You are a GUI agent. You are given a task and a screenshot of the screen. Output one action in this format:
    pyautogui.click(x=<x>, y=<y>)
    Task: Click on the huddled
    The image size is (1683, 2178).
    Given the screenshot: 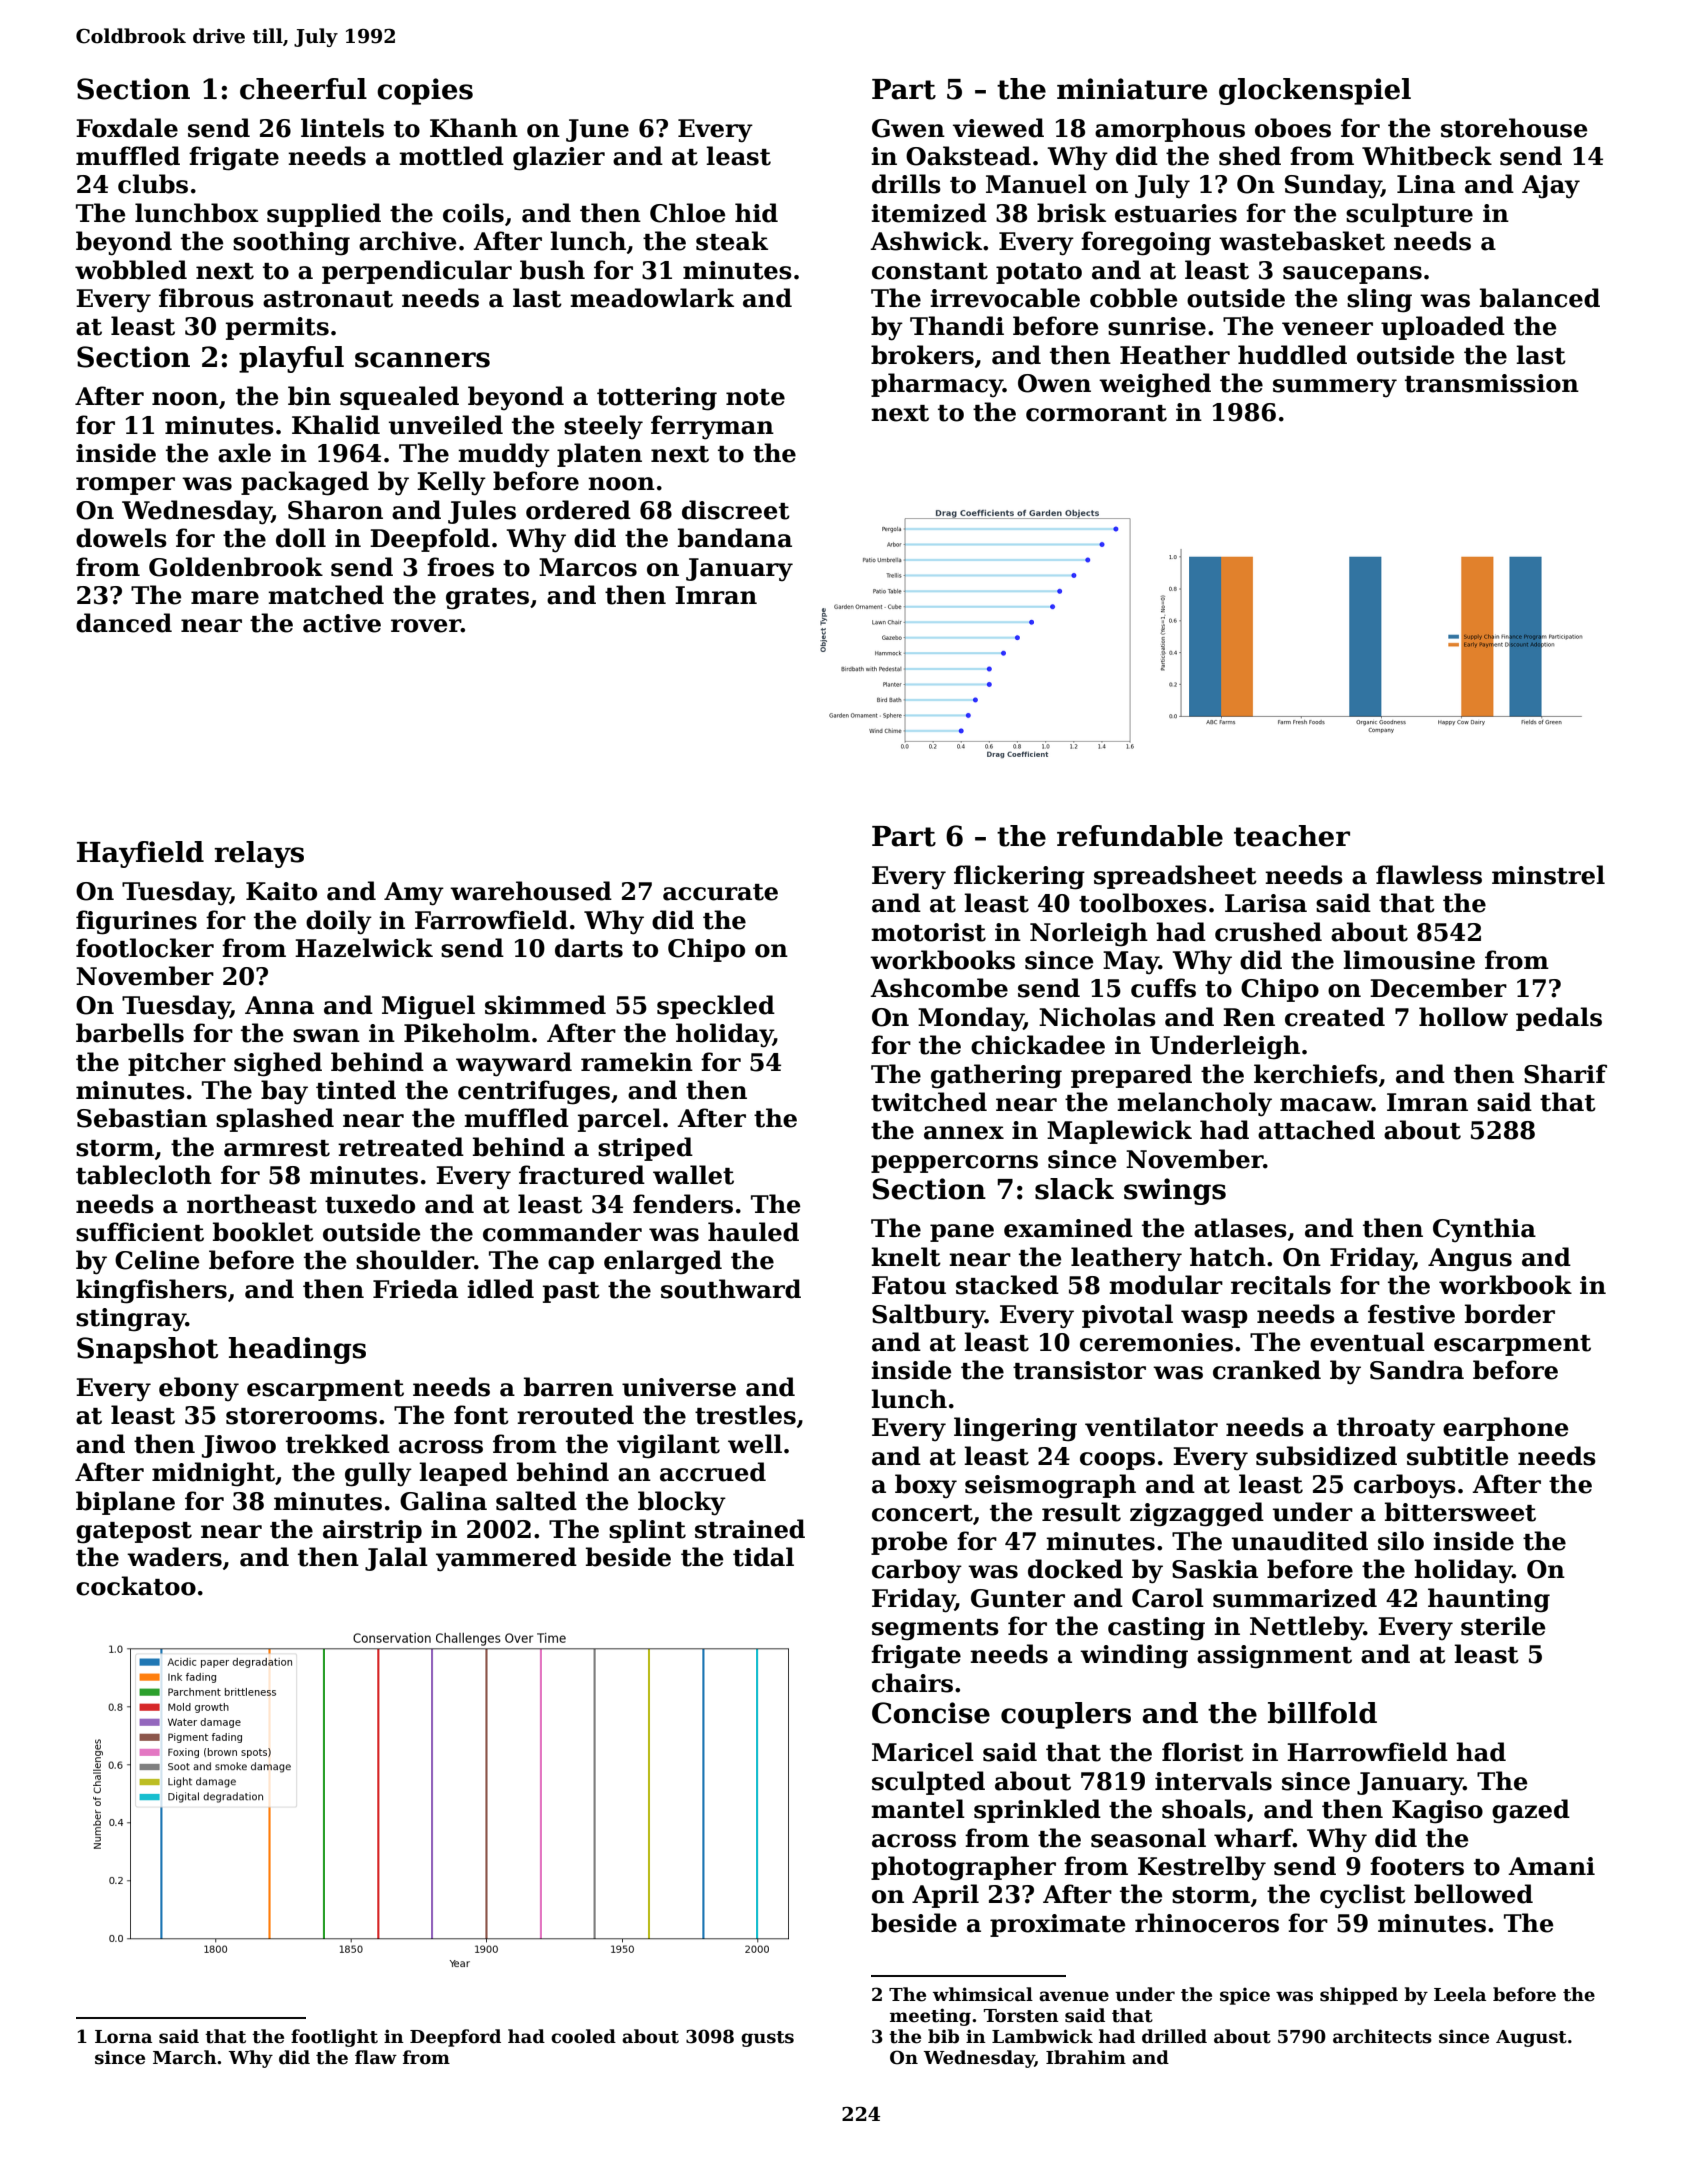 What is the action you would take?
    pyautogui.click(x=1292, y=355)
